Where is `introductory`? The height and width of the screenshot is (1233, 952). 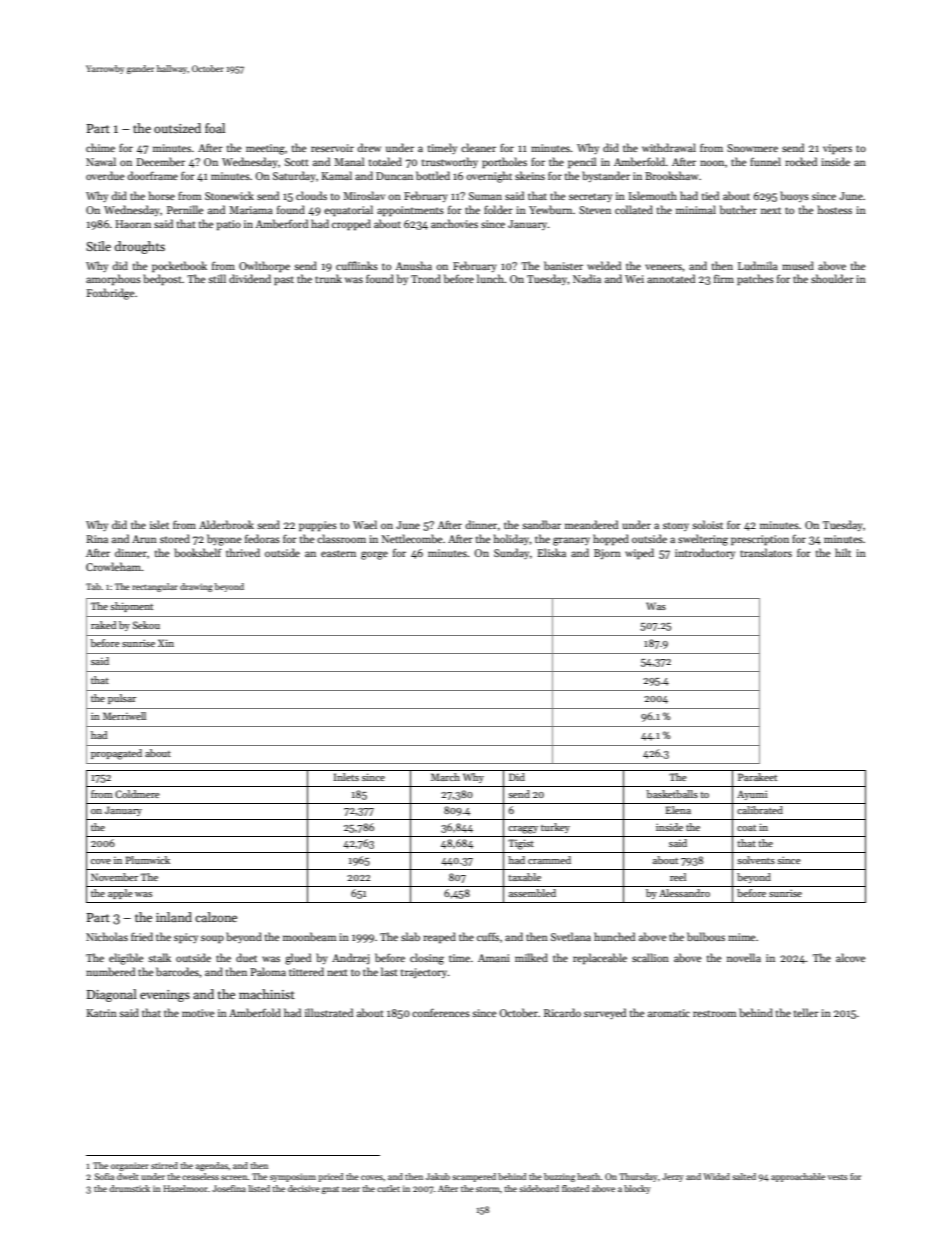 introductory is located at coordinates (705, 553).
